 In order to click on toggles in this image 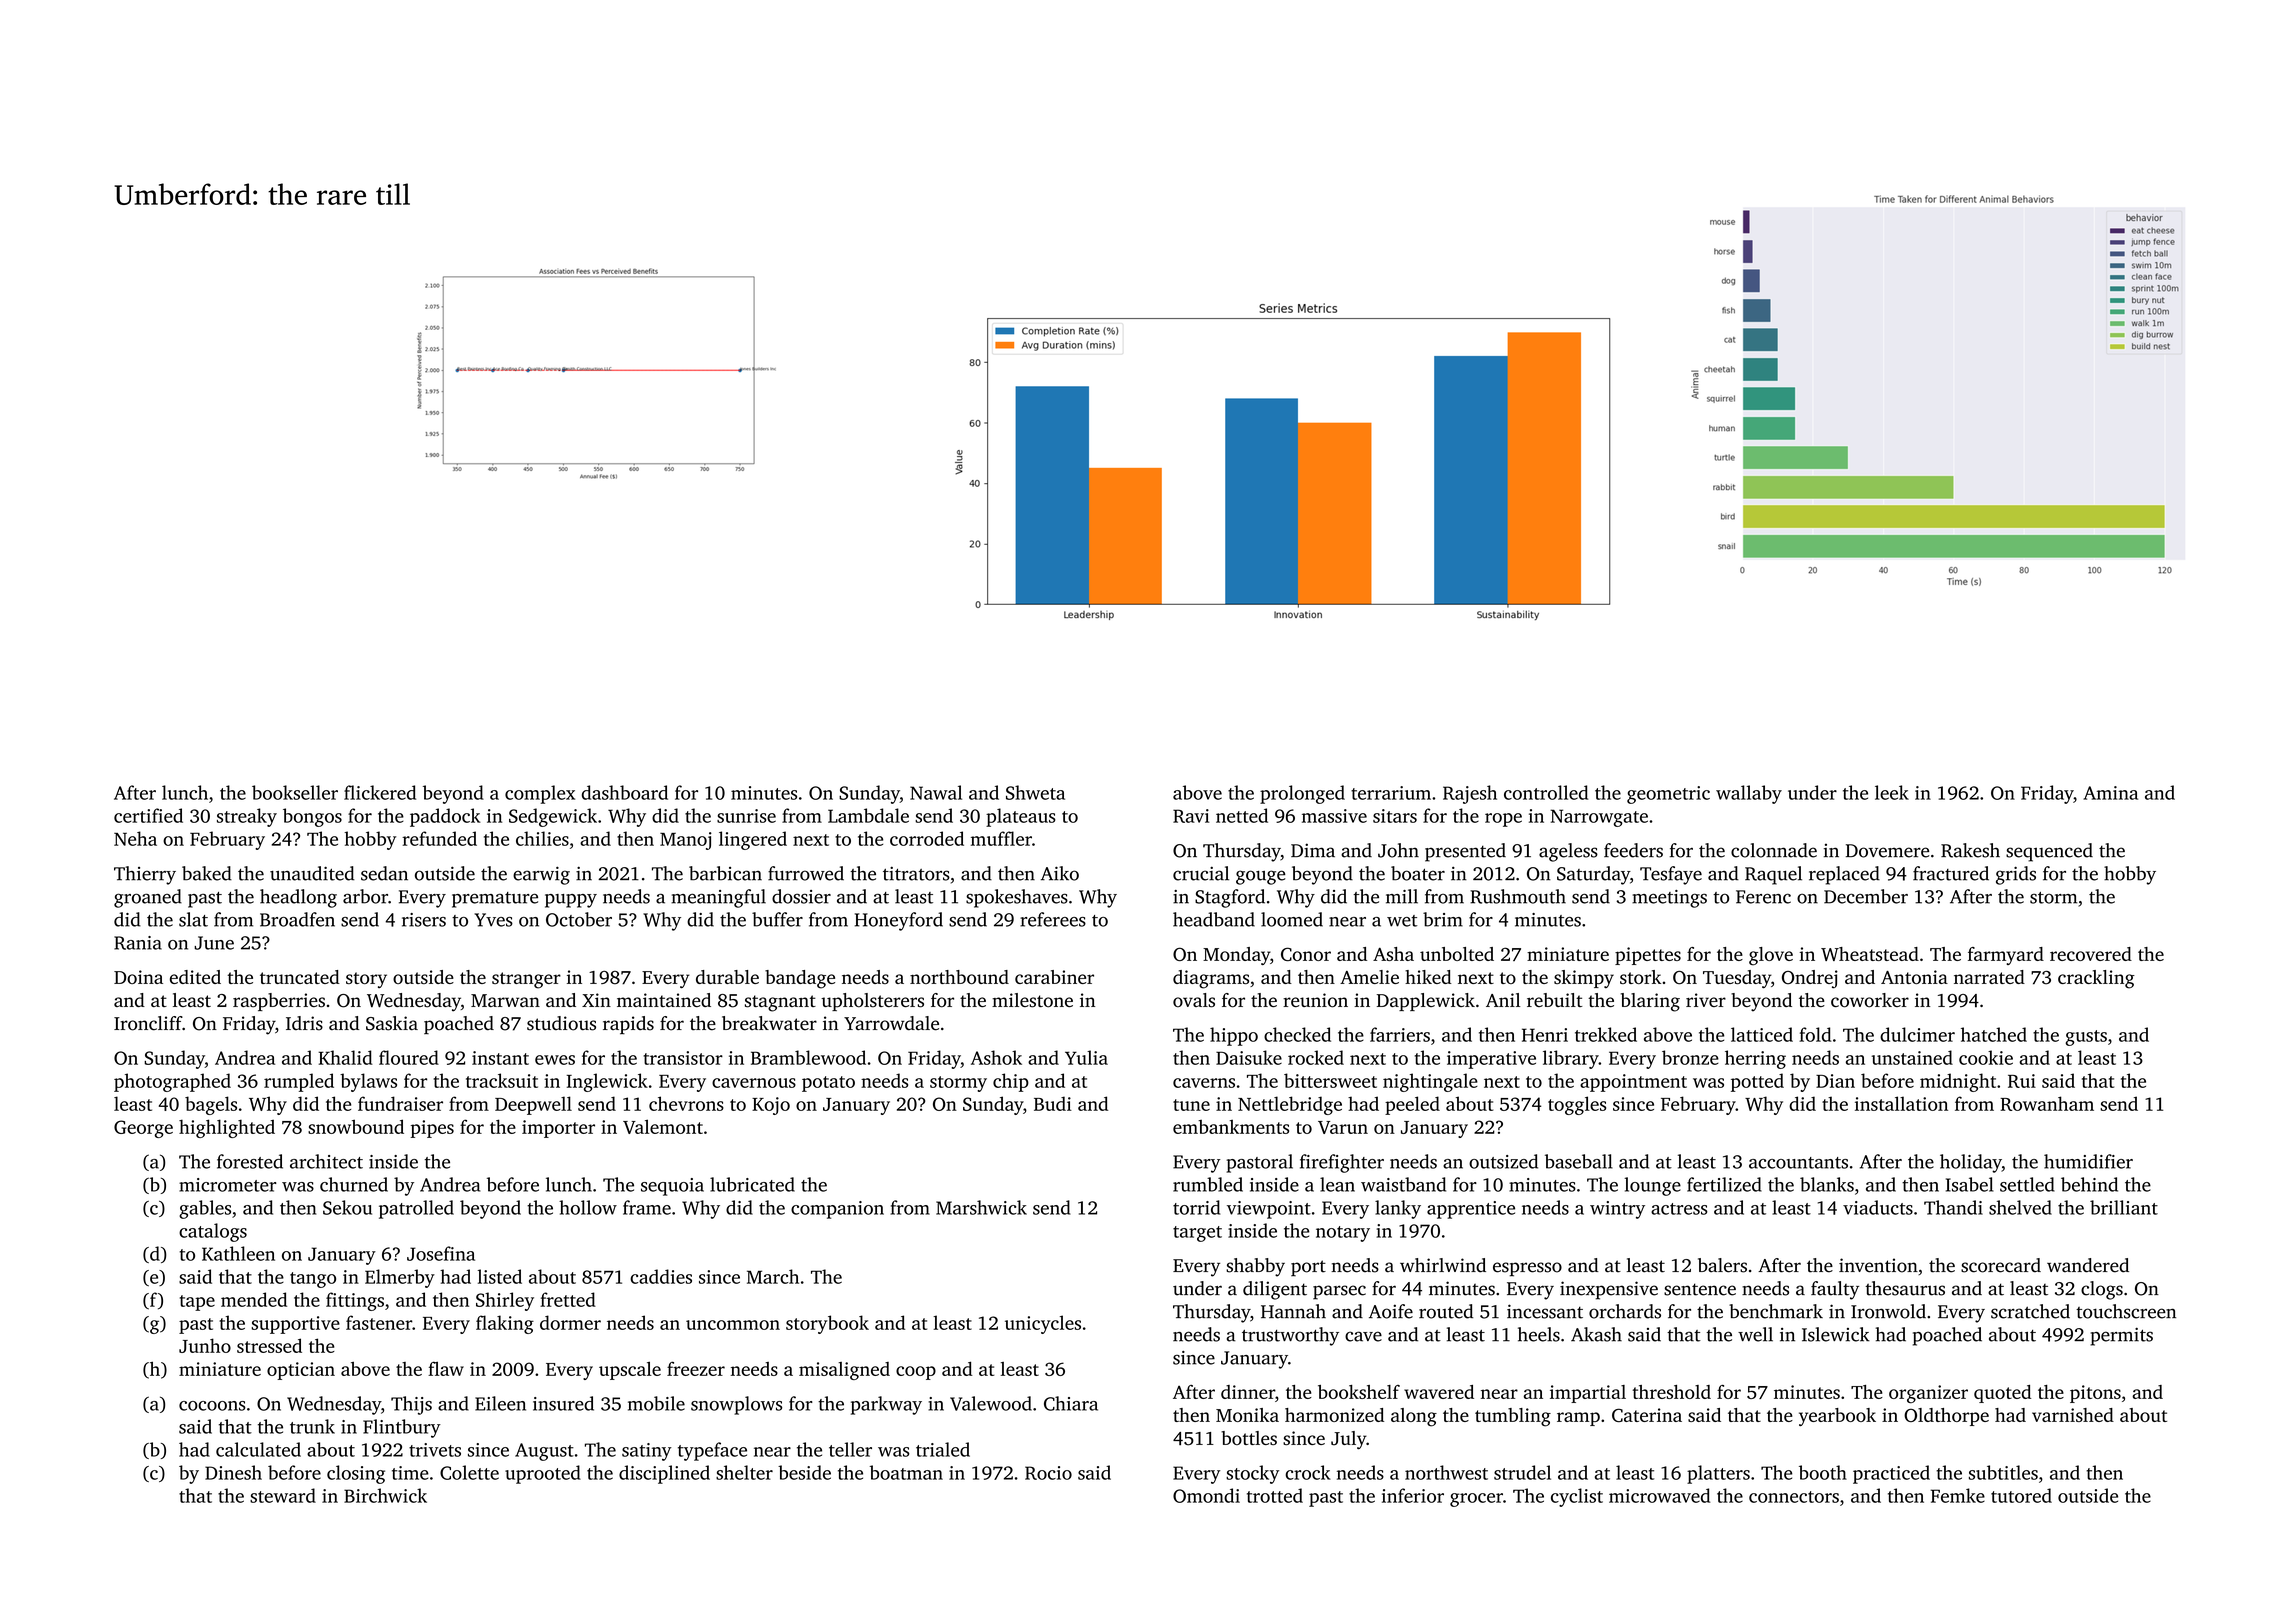, I will do `click(1577, 1105)`.
